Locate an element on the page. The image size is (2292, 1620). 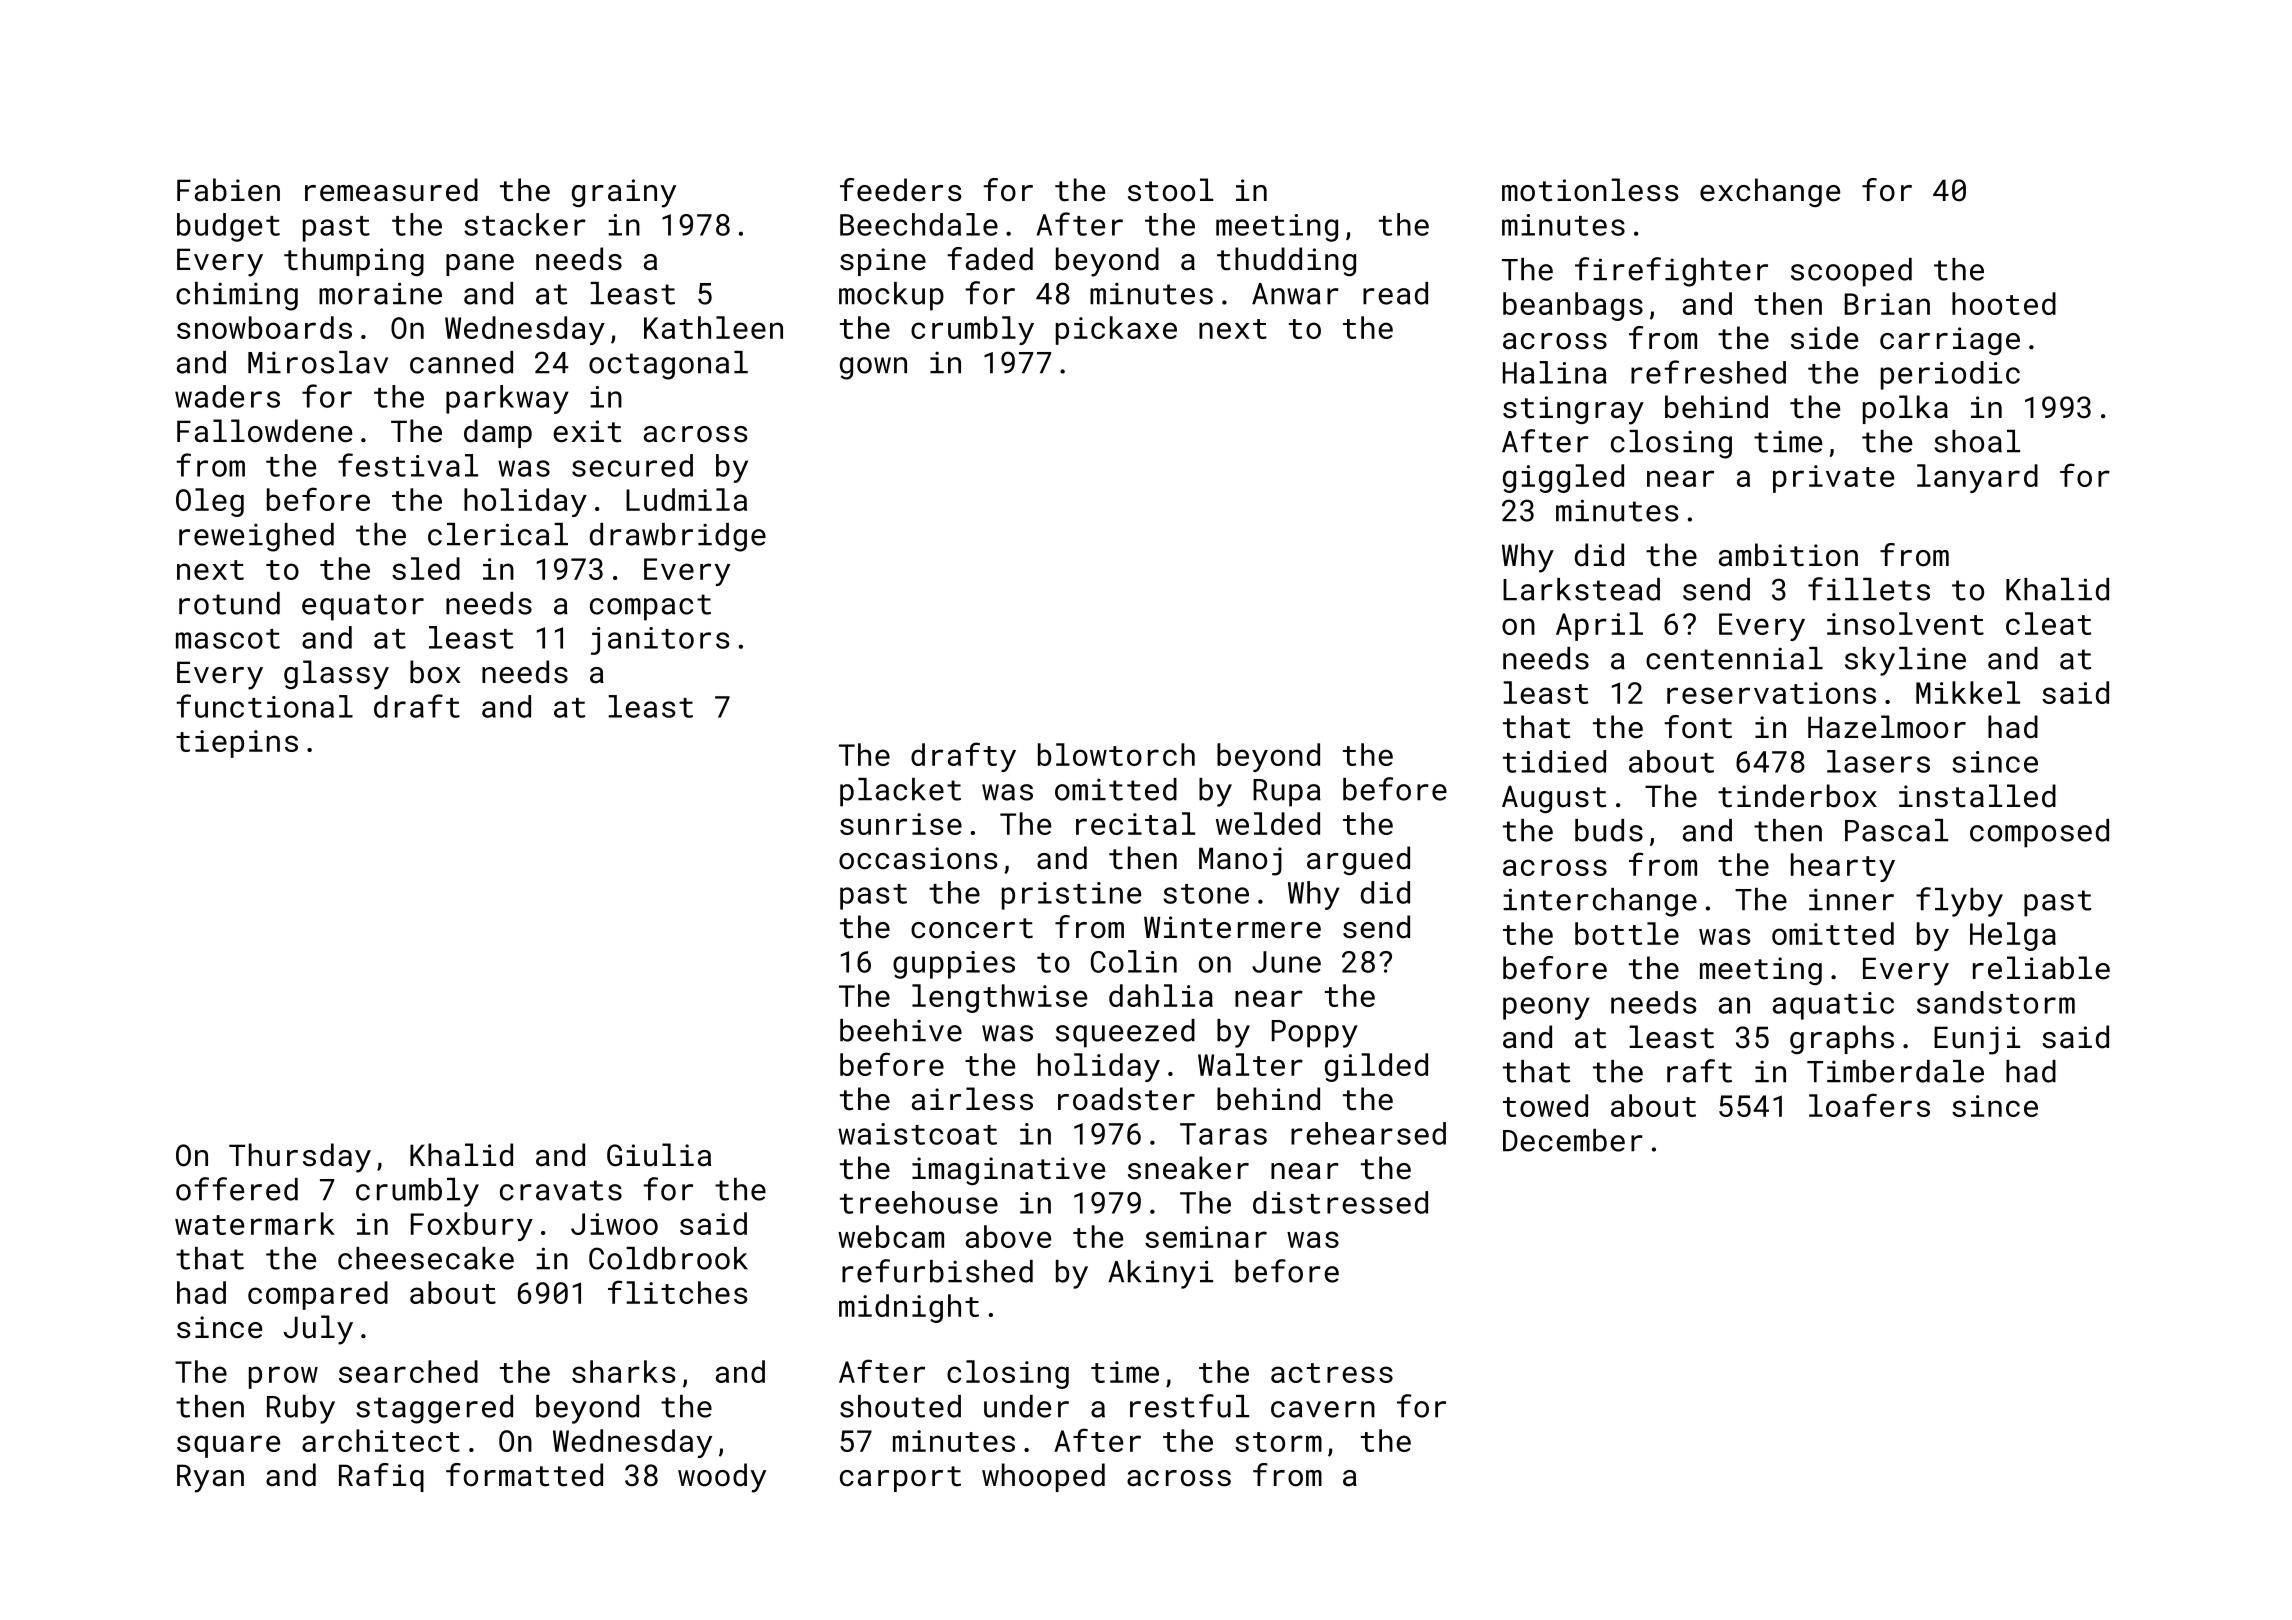
offered is located at coordinates (237, 1189).
